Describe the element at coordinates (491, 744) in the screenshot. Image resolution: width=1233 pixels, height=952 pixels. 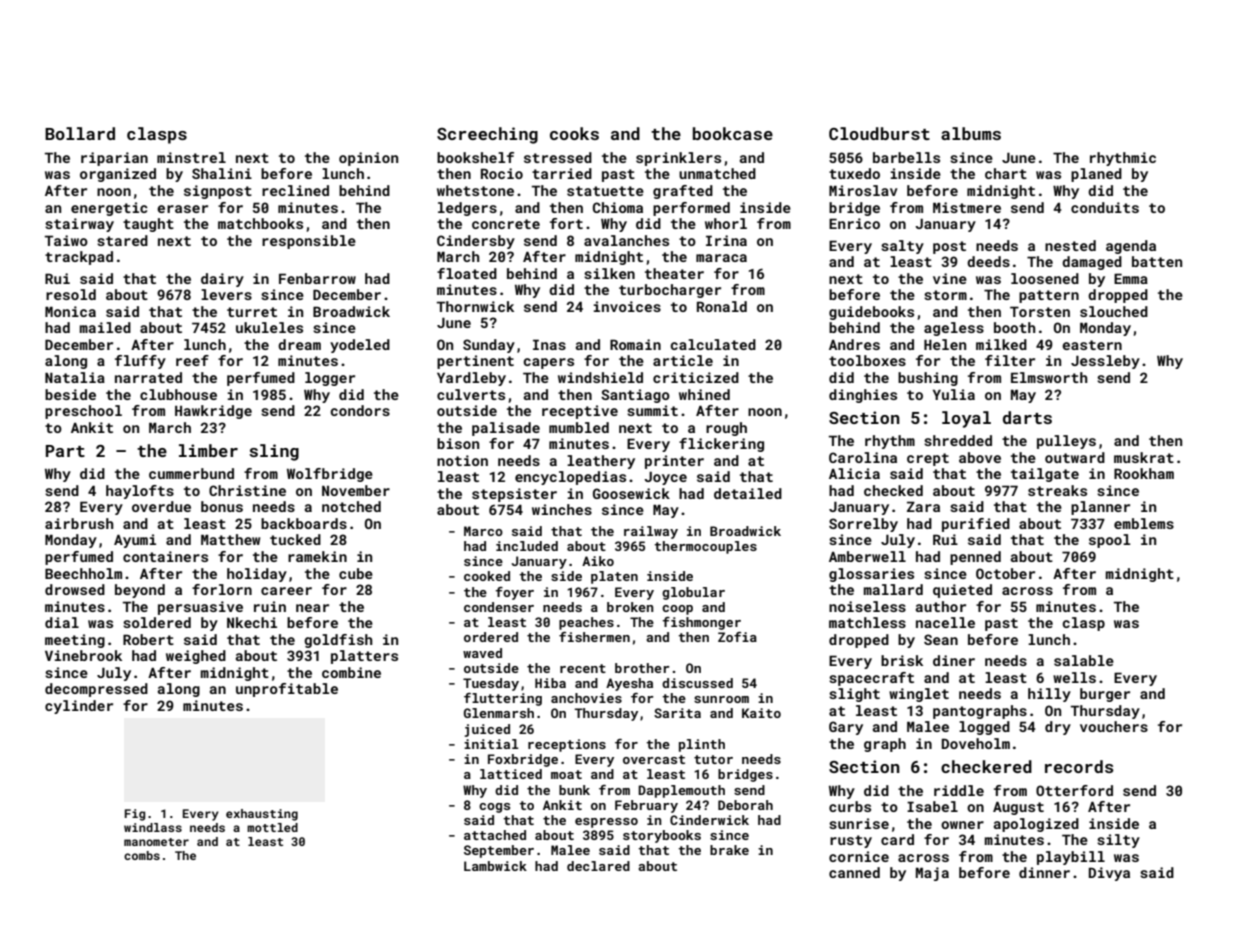
I see `initial` at that location.
